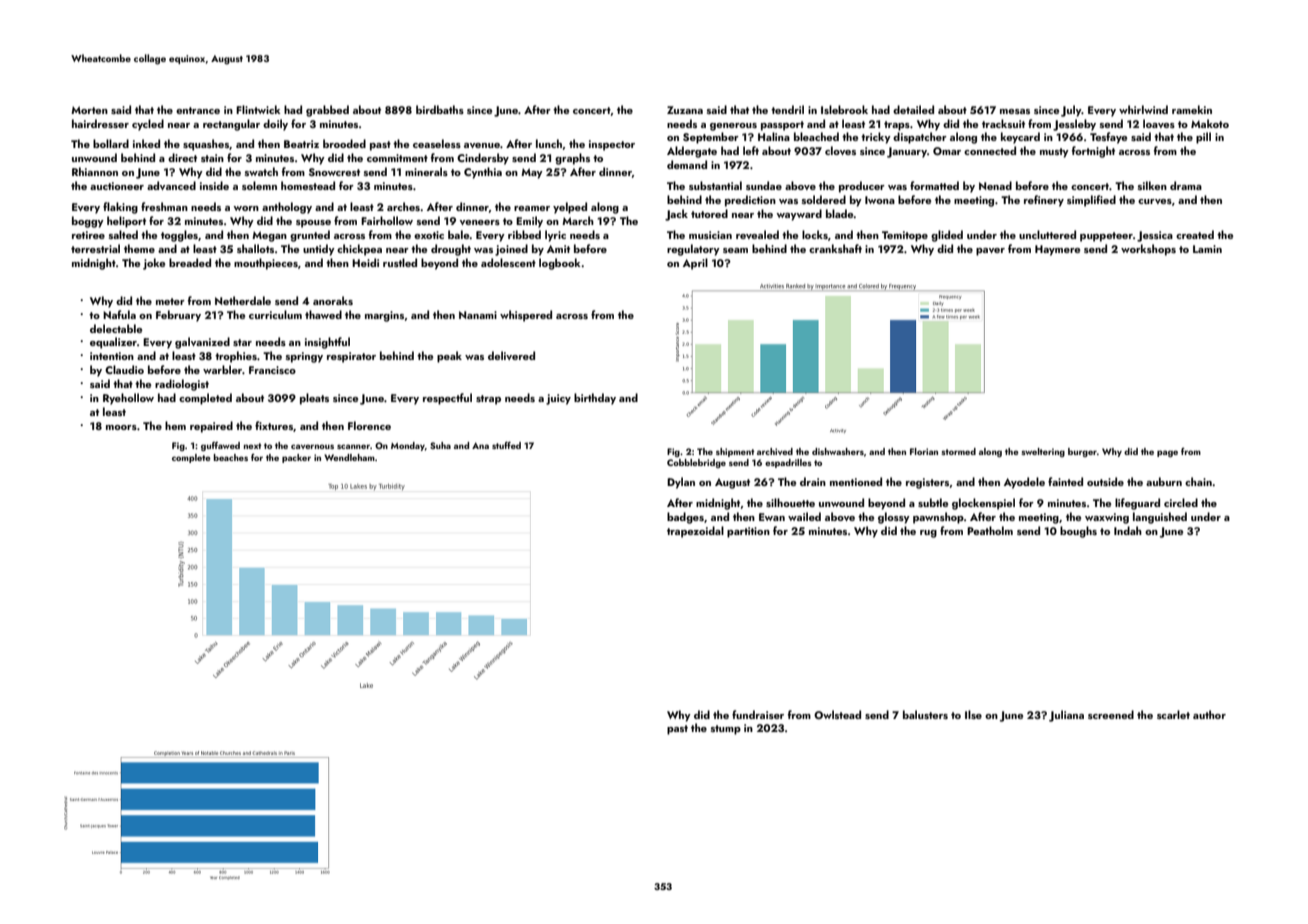 The width and height of the screenshot is (1308, 924). What do you see at coordinates (296, 458) in the screenshot?
I see `packer` at bounding box center [296, 458].
